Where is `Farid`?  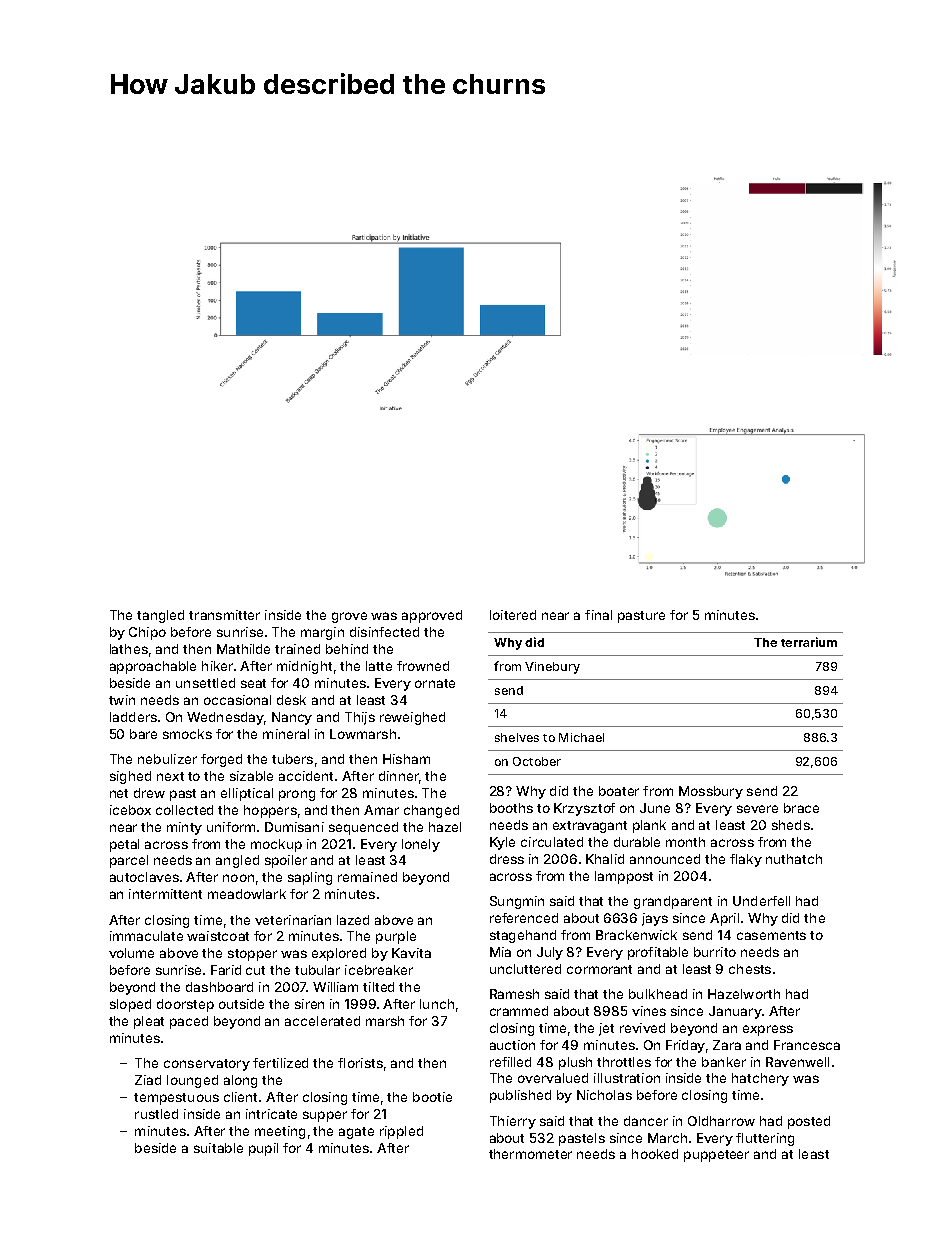
Farid is located at coordinates (226, 970).
